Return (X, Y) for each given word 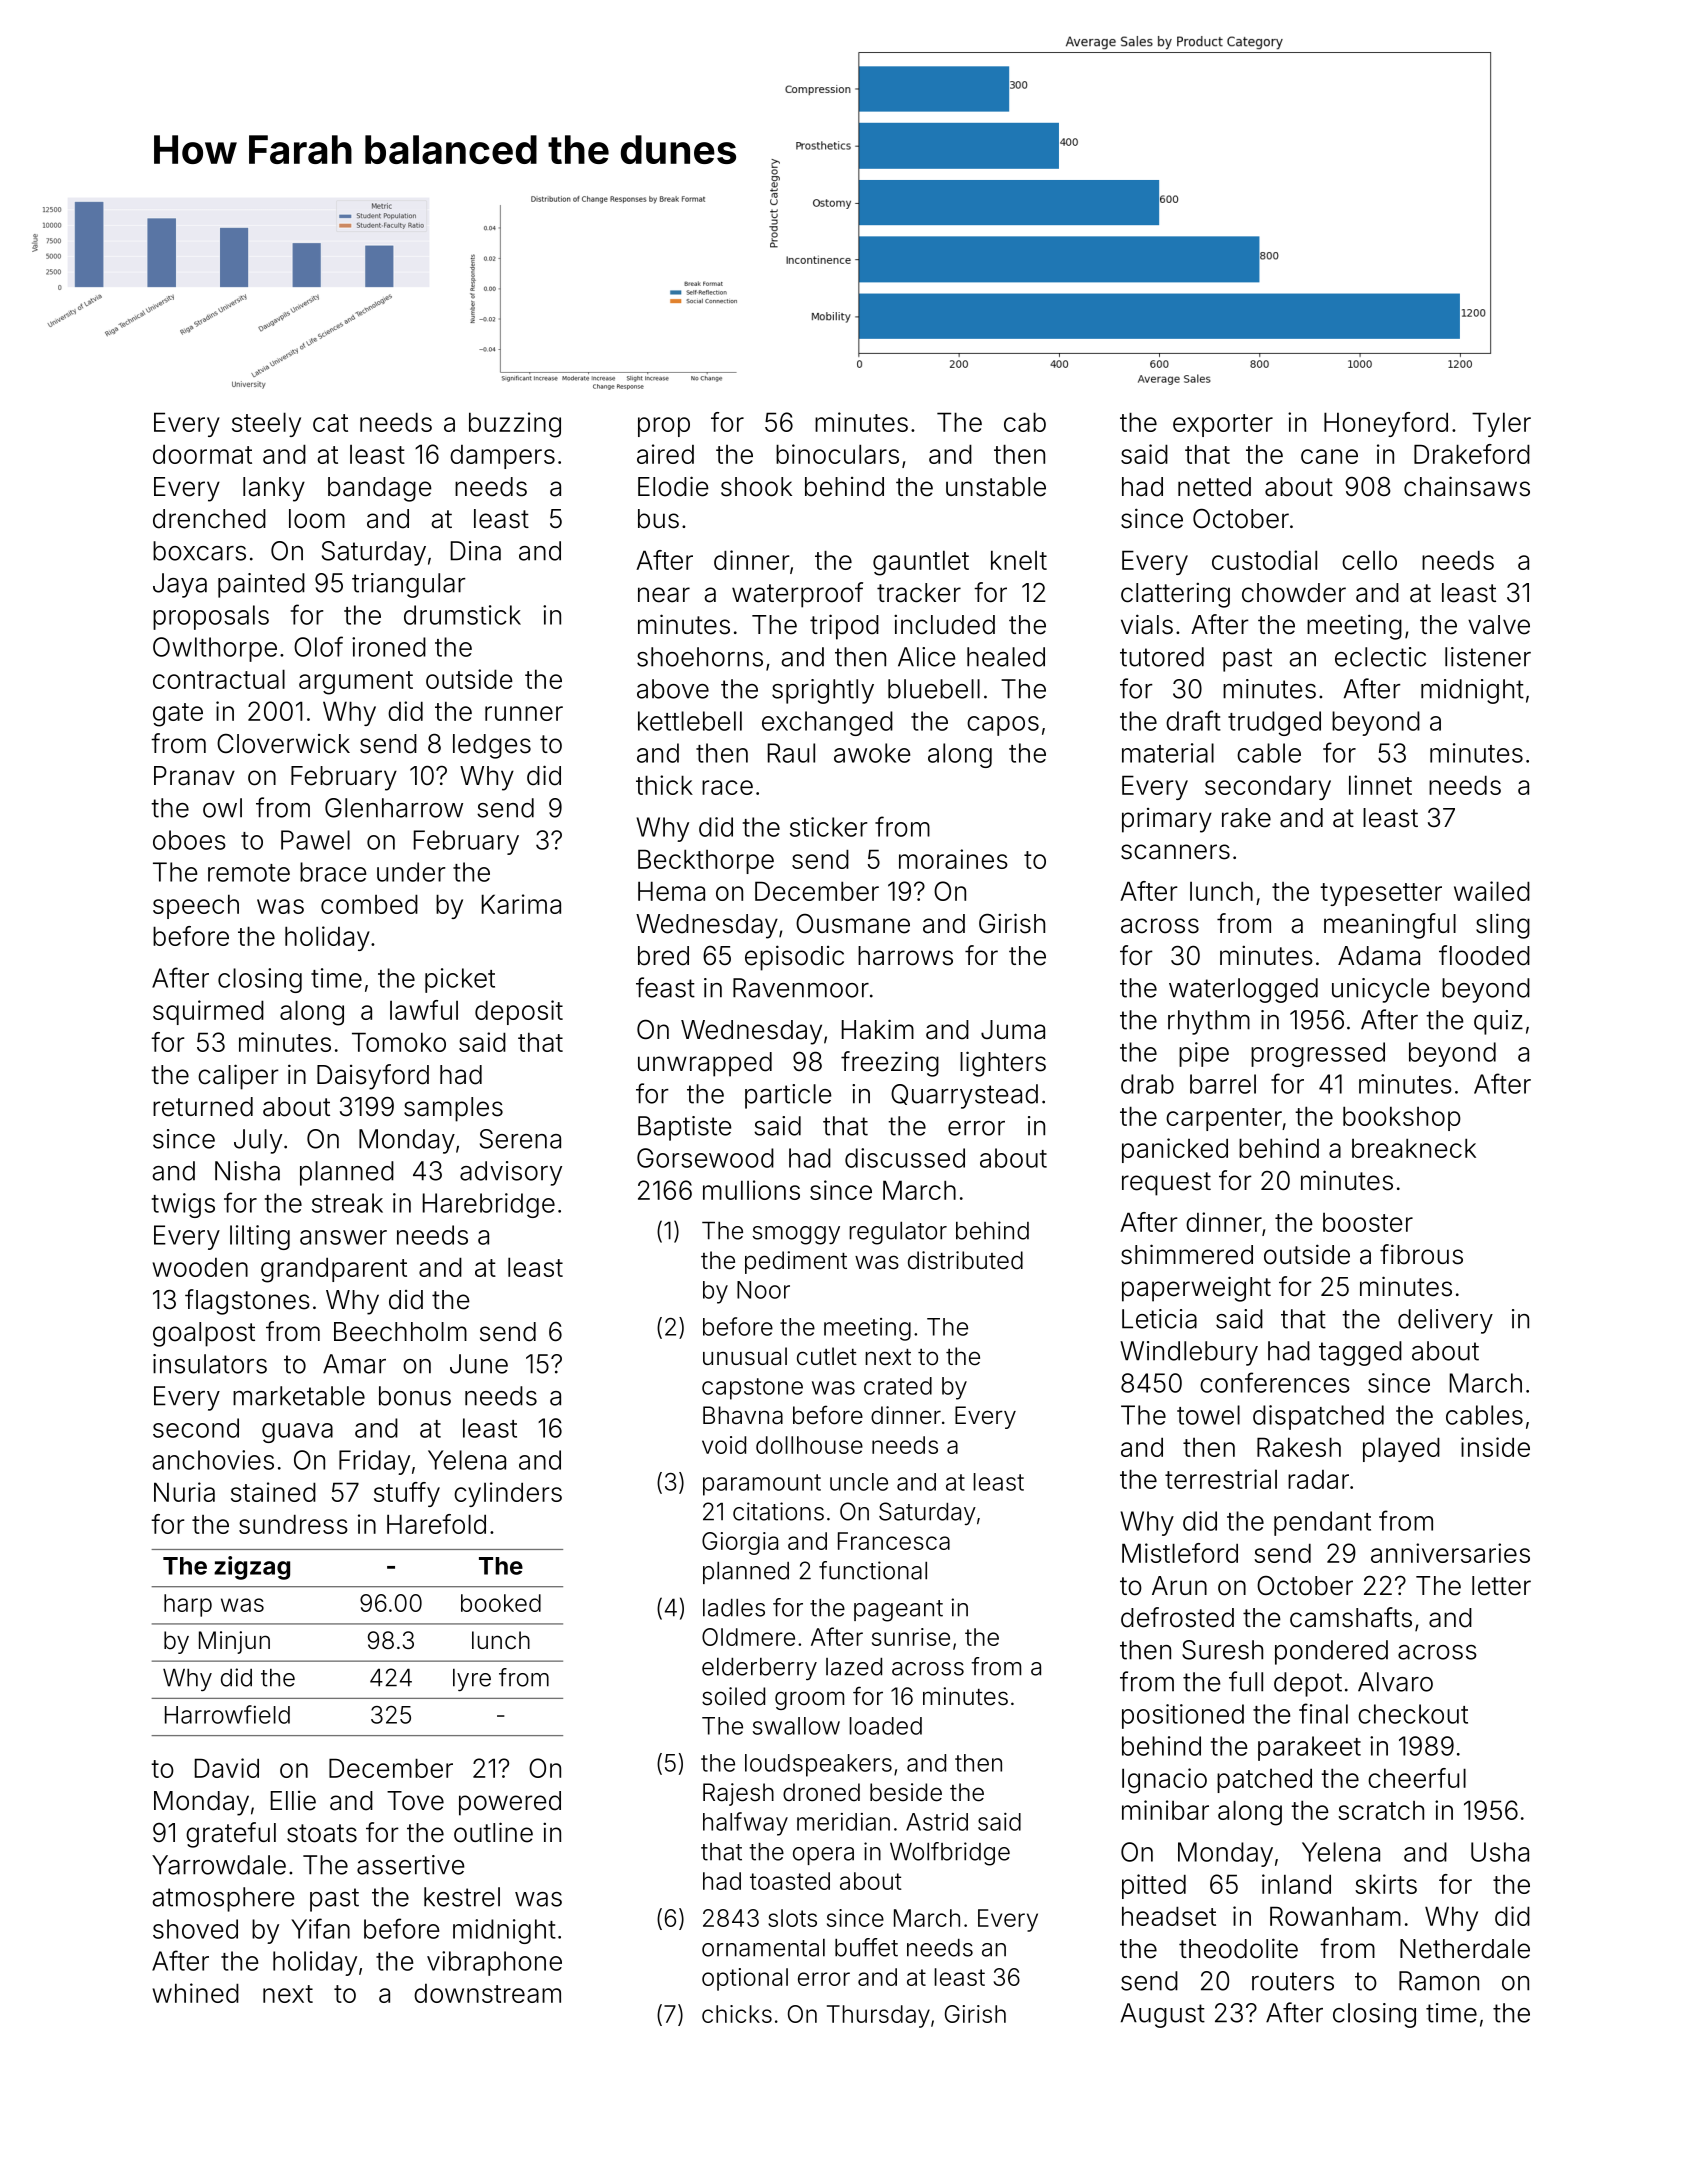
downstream (487, 1993)
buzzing (515, 425)
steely (266, 424)
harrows (905, 956)
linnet (1380, 785)
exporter (1223, 425)
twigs (183, 1205)
